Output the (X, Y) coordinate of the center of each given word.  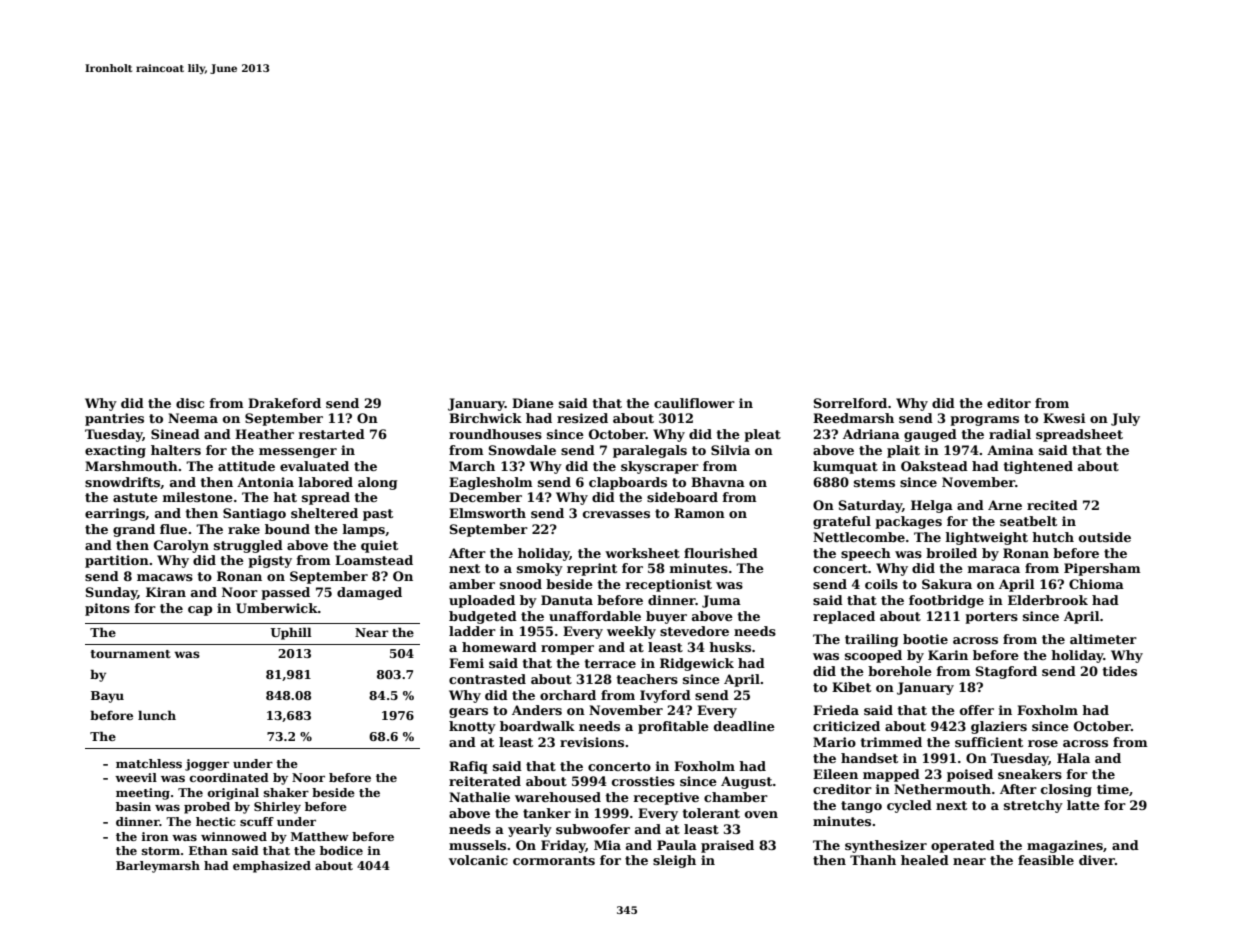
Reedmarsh (853, 418)
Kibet (851, 687)
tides (1119, 671)
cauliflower (694, 403)
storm (161, 851)
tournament (131, 654)
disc (190, 403)
